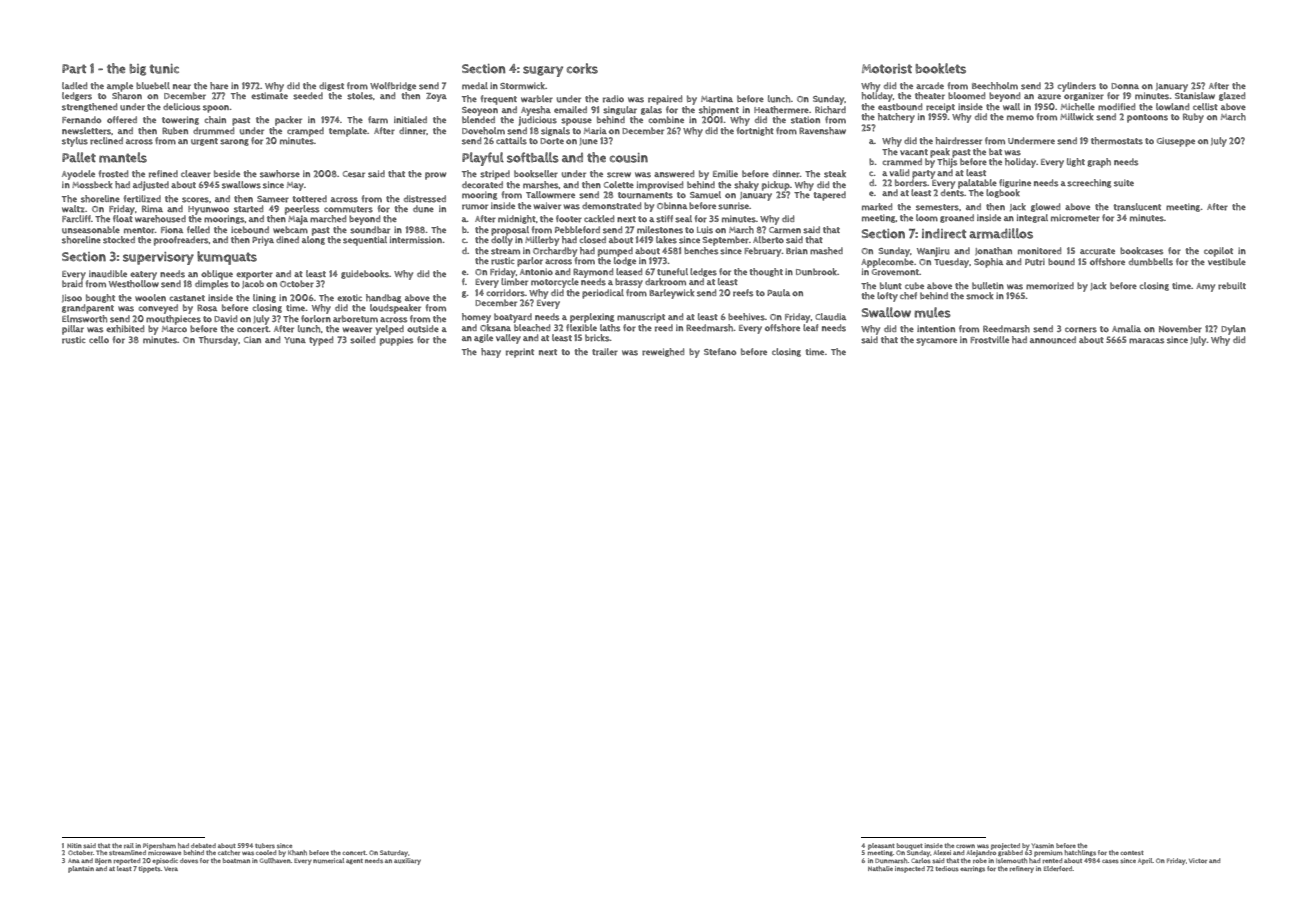 The height and width of the screenshot is (924, 1308). I want to click on Motorist, so click(887, 69).
